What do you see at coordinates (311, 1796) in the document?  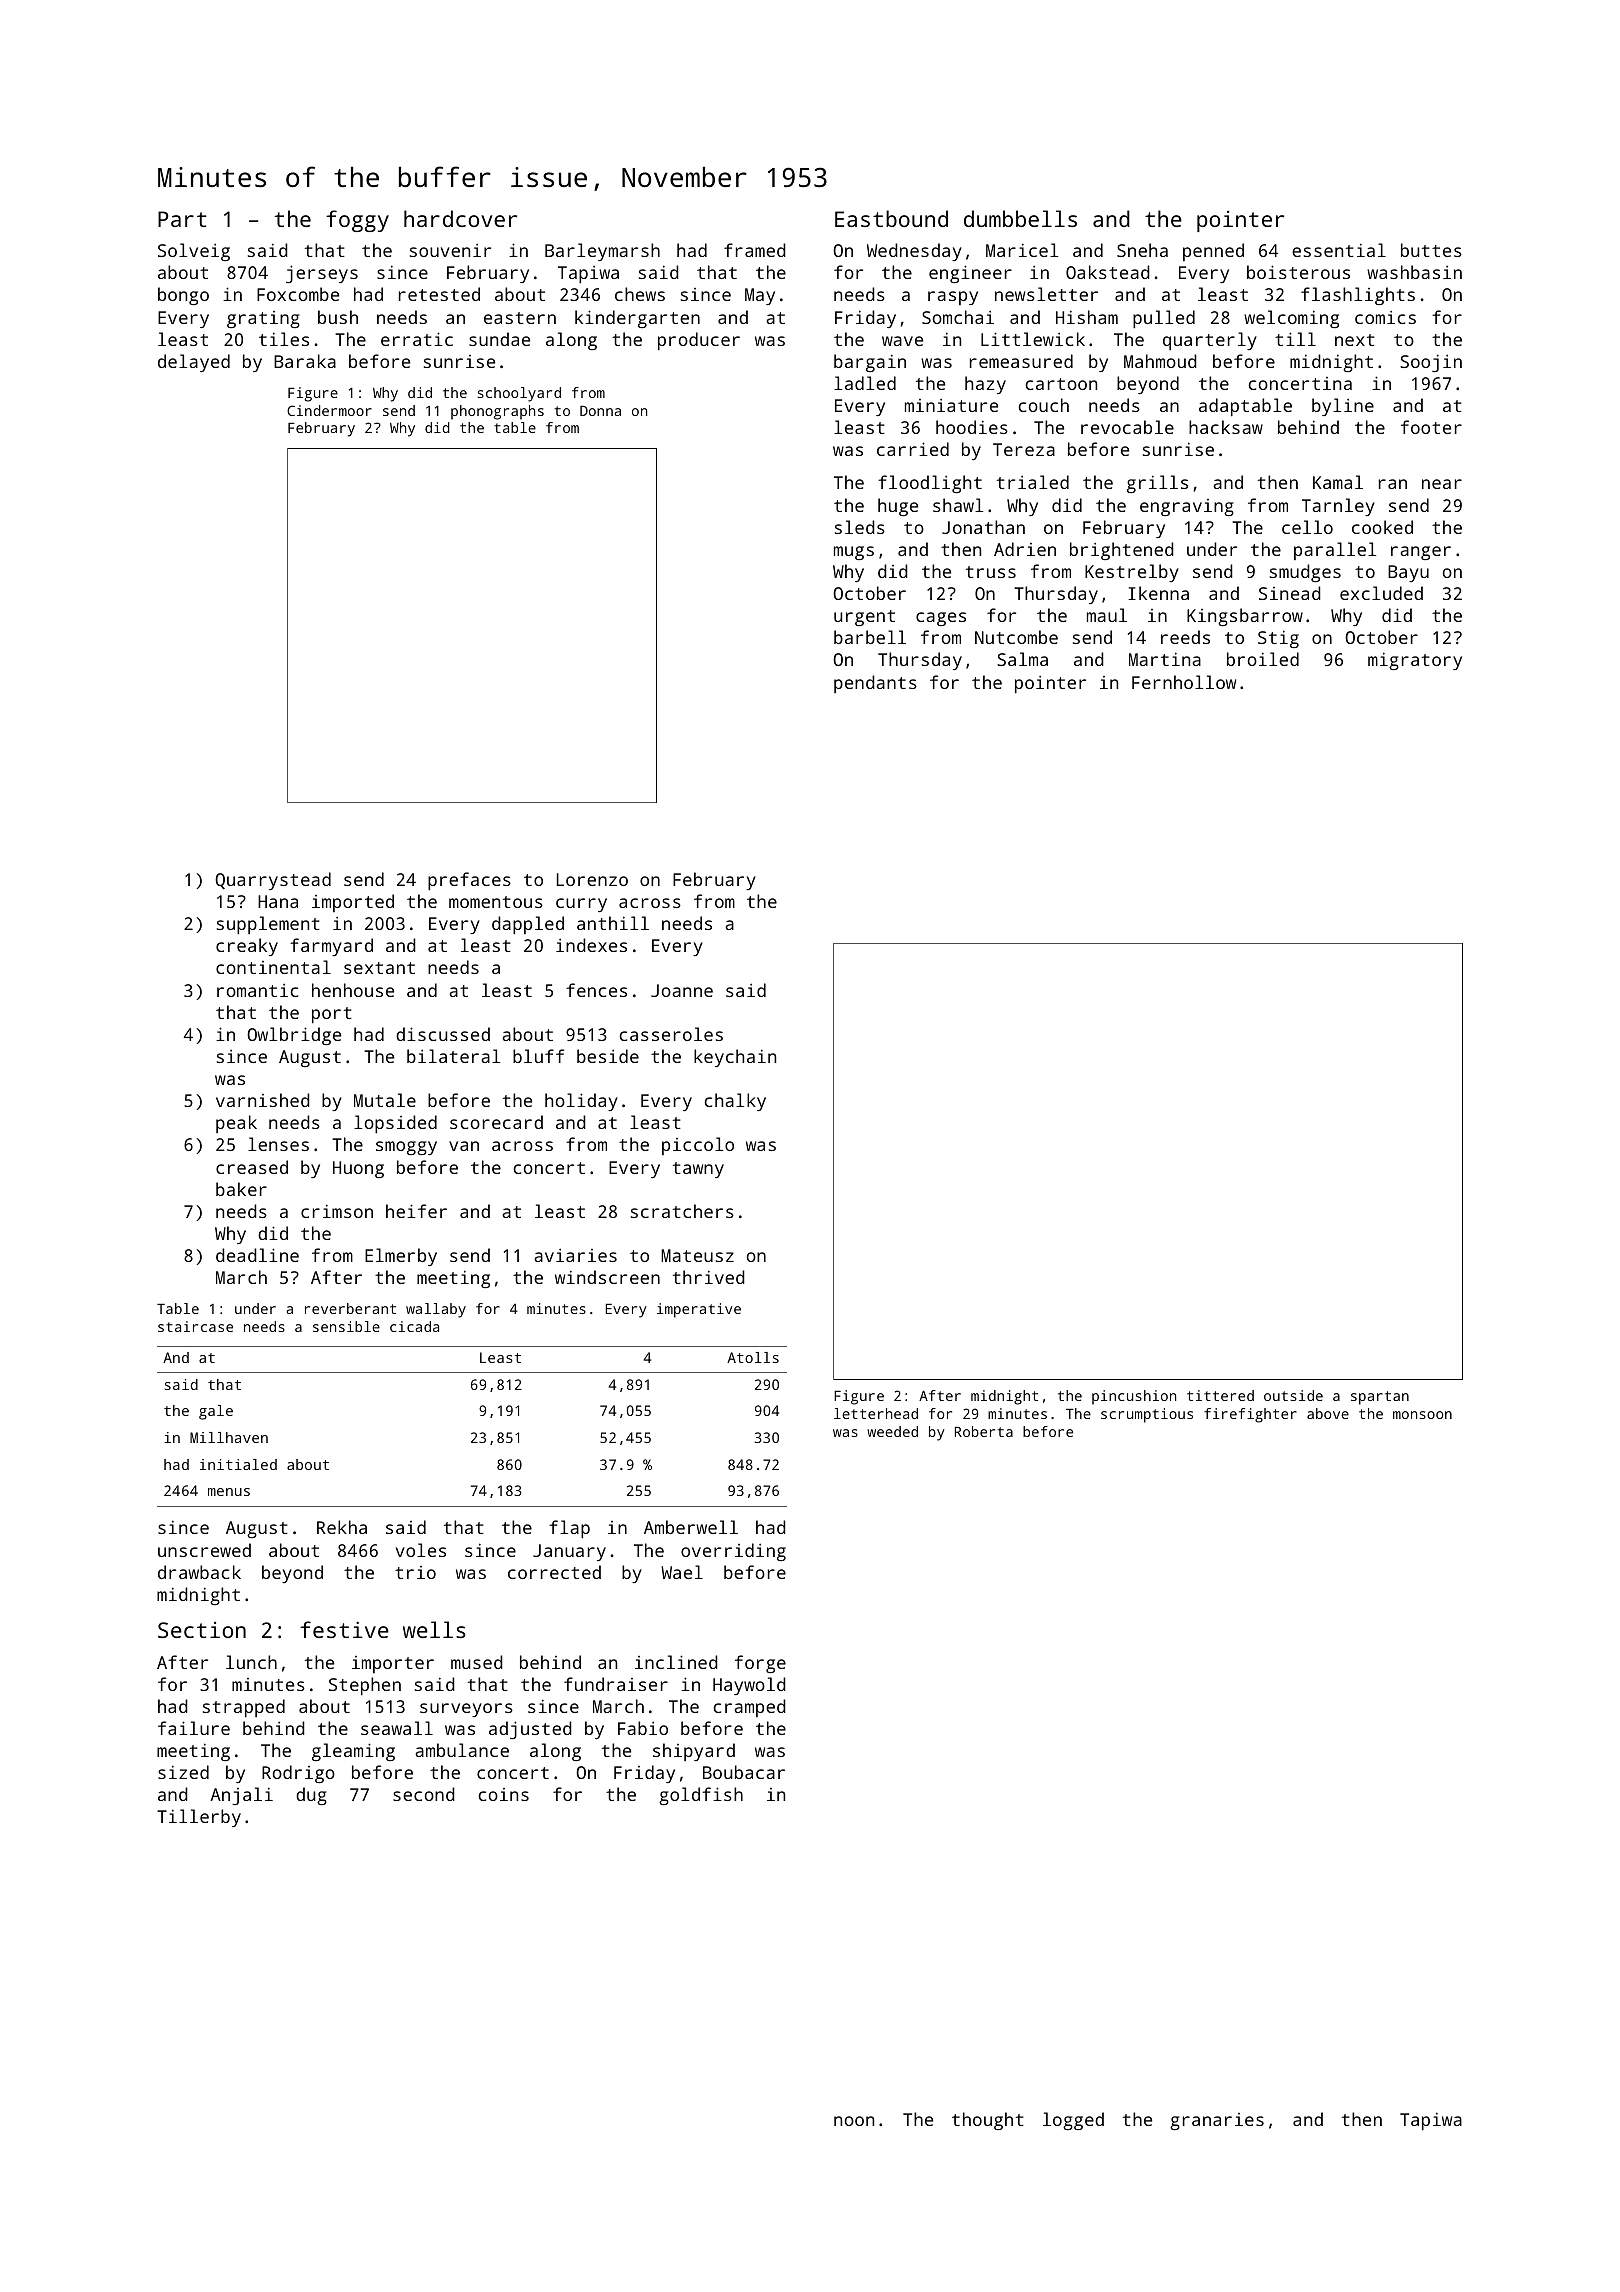 I see `dug` at bounding box center [311, 1796].
